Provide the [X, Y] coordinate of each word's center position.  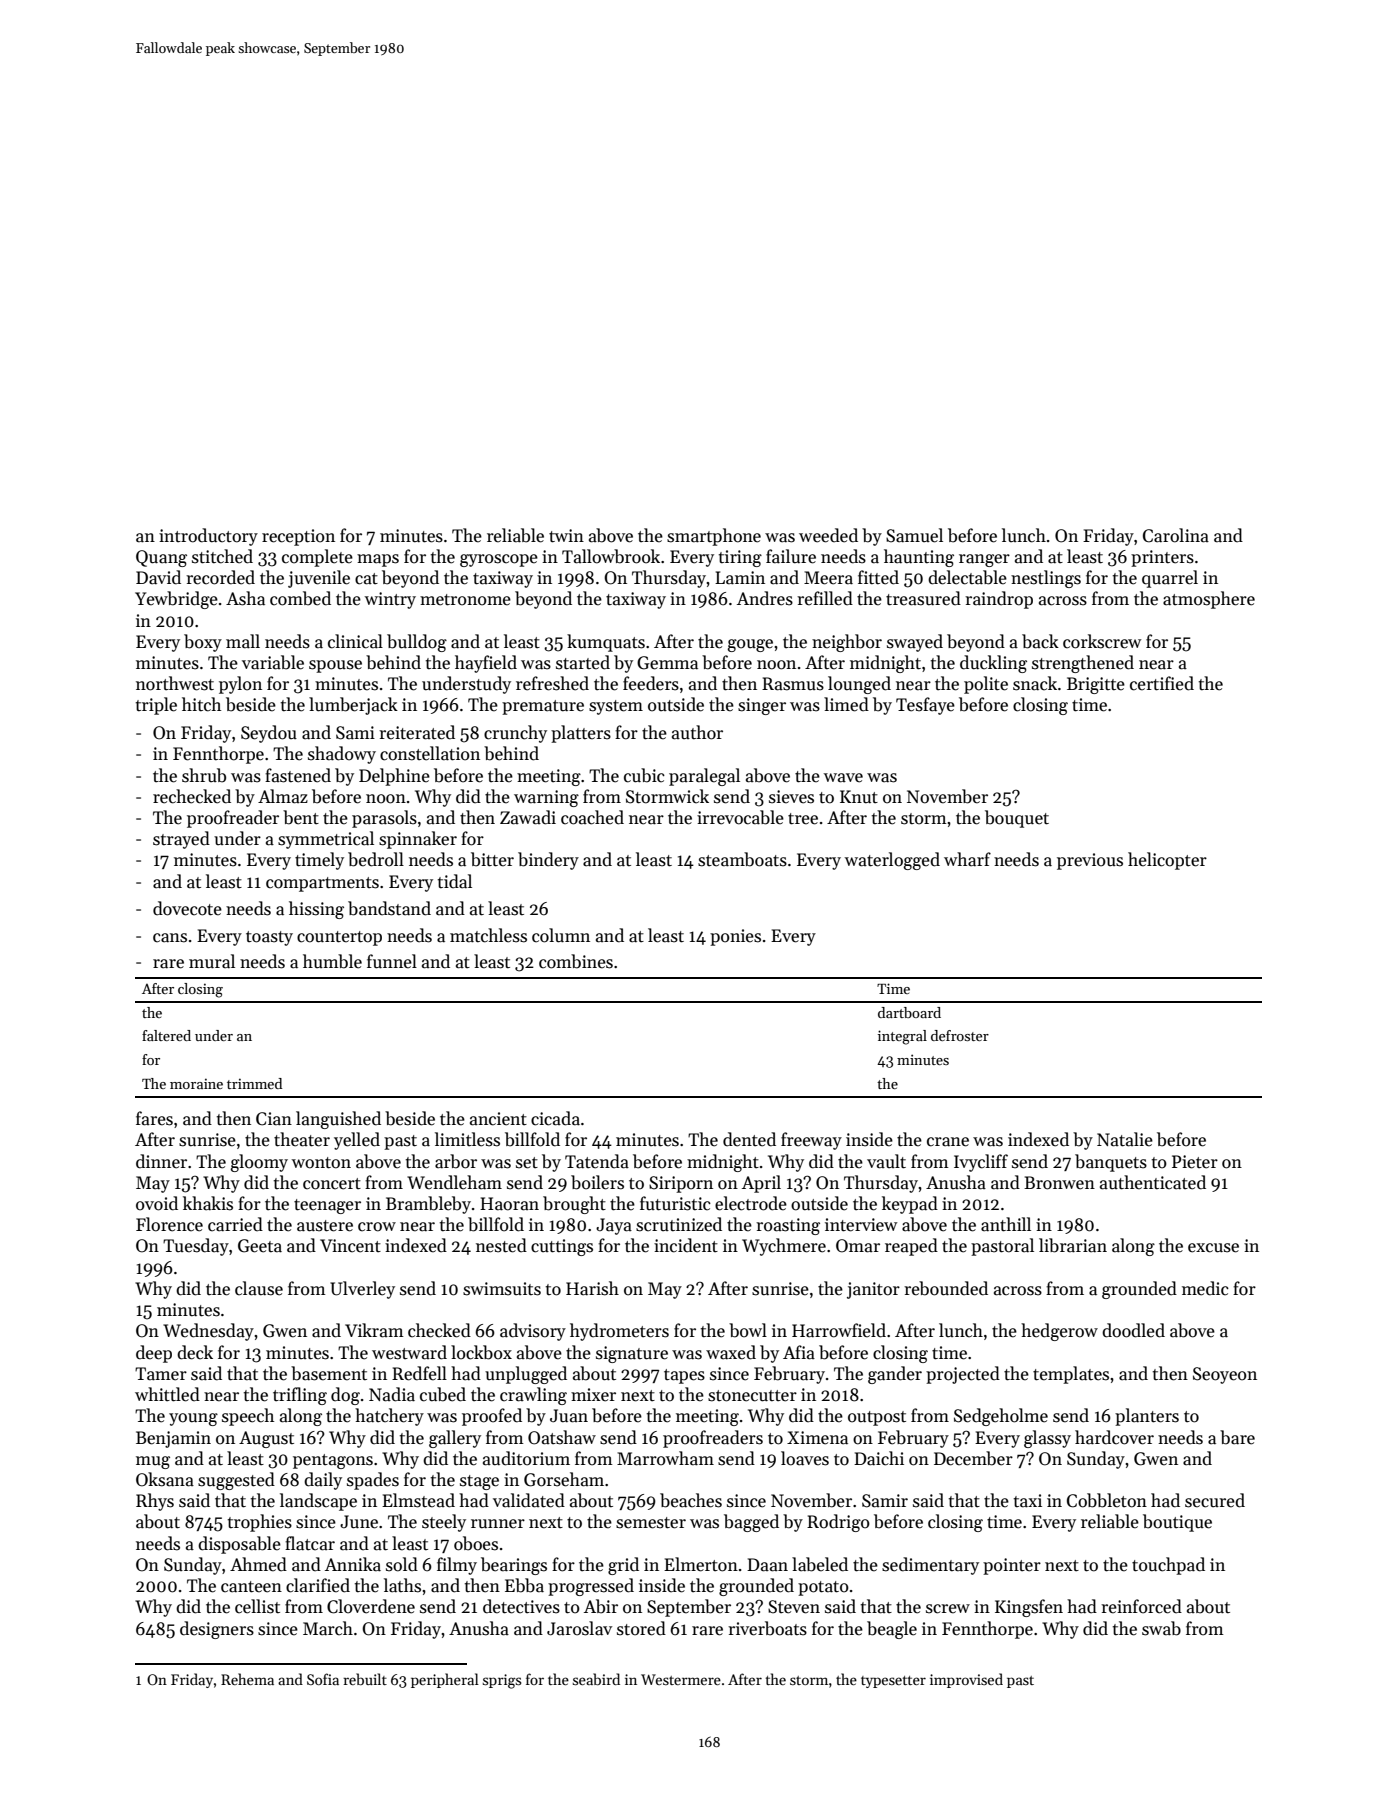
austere [325, 1226]
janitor [873, 1290]
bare [1237, 1437]
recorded [220, 577]
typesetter [893, 1682]
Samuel [914, 535]
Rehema [247, 1679]
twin [566, 536]
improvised [966, 1680]
